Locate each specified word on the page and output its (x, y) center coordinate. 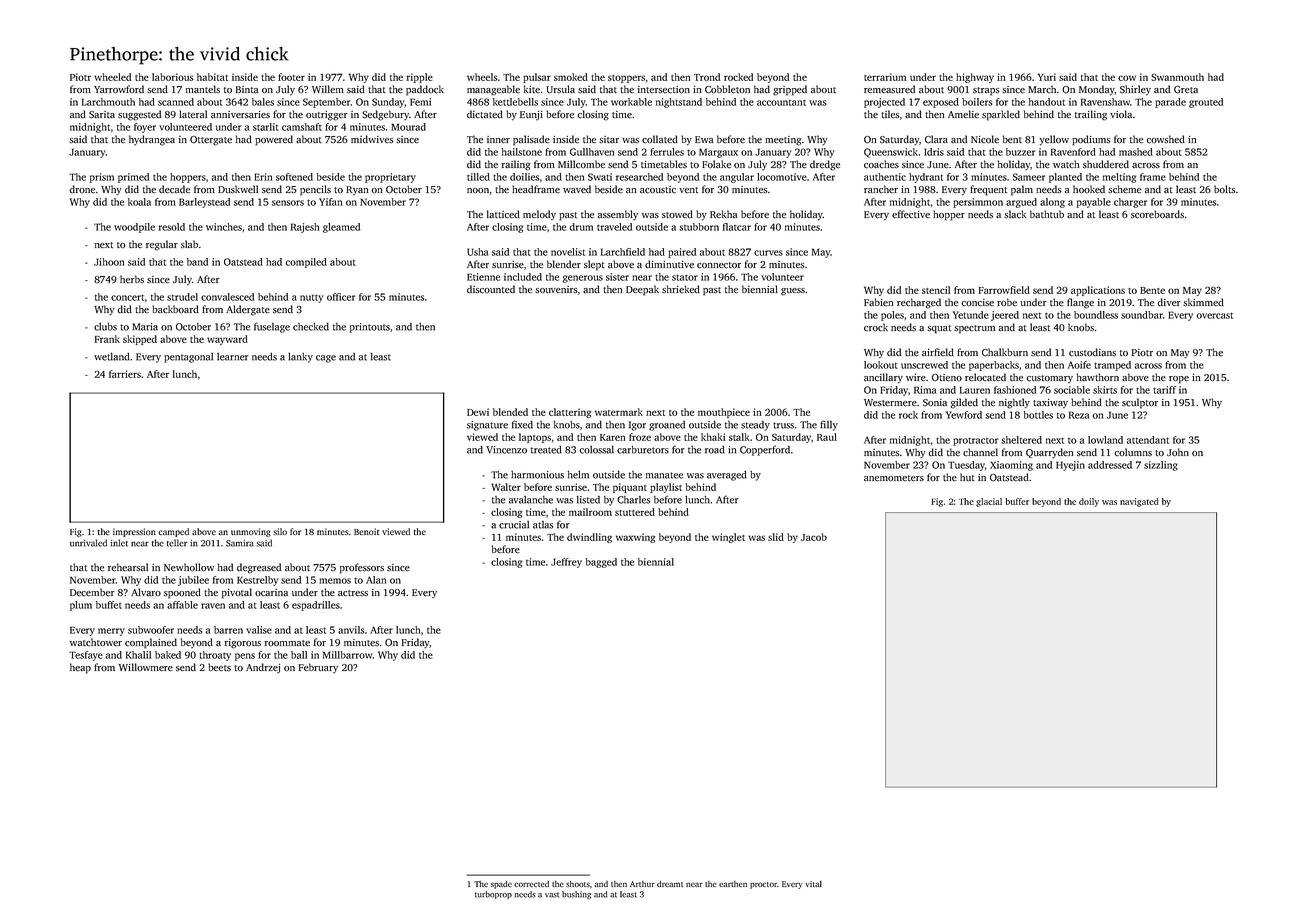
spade (501, 885)
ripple (419, 78)
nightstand (679, 103)
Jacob (814, 537)
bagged (601, 563)
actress (353, 593)
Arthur (642, 884)
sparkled (1001, 115)
